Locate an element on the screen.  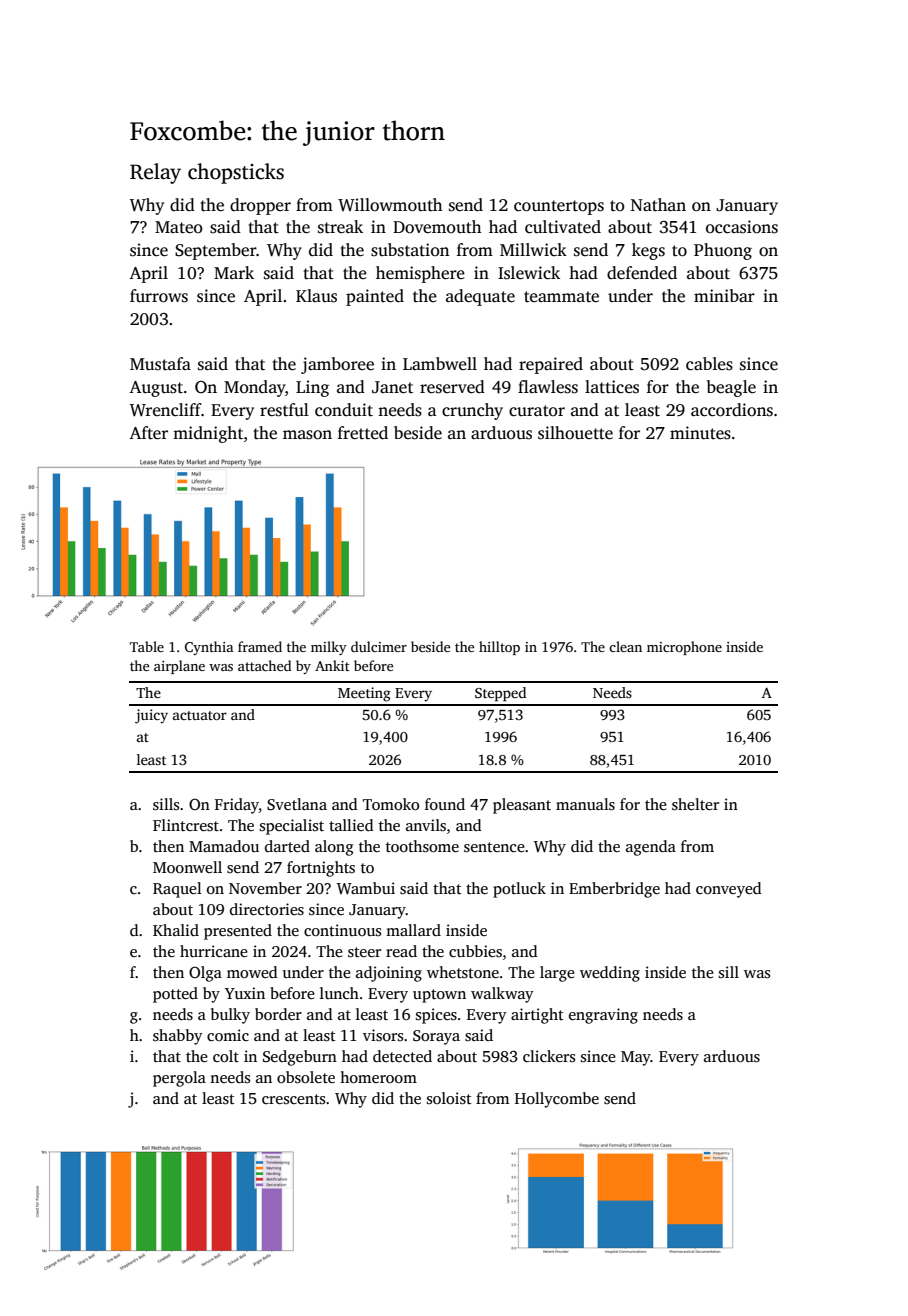
minibar is located at coordinates (724, 295).
